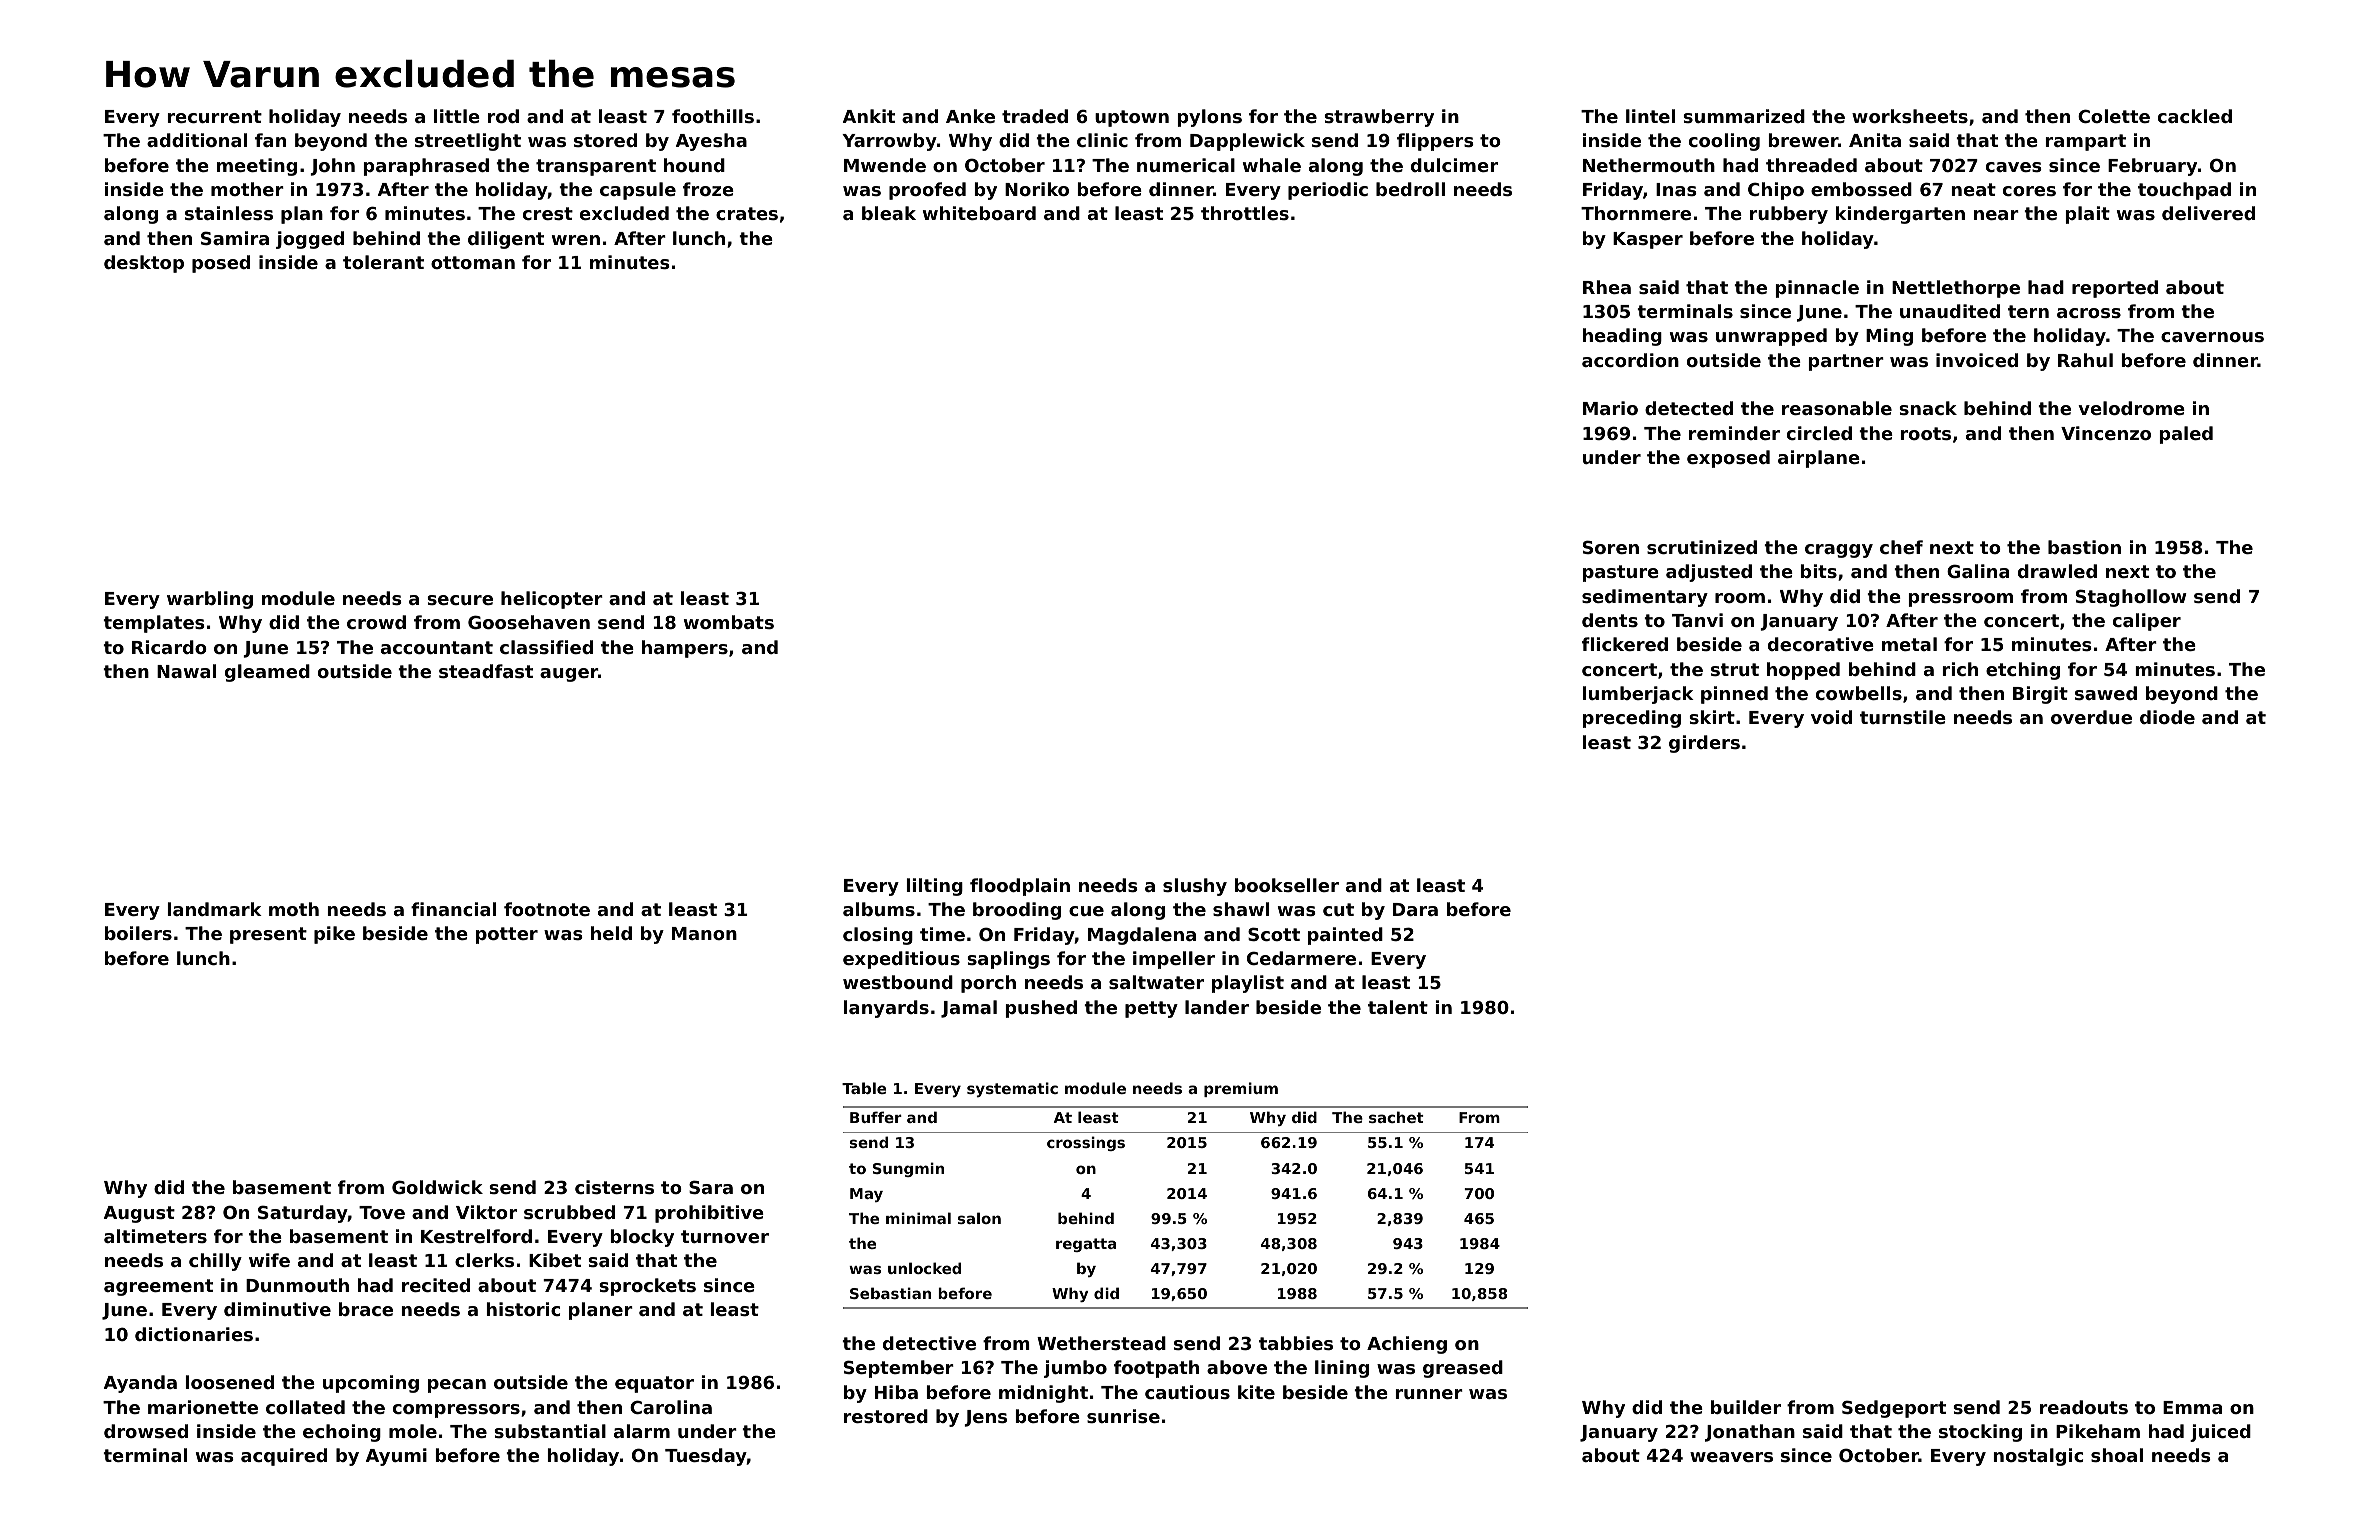 The image size is (2371, 1534). I want to click on builder, so click(1746, 1407).
